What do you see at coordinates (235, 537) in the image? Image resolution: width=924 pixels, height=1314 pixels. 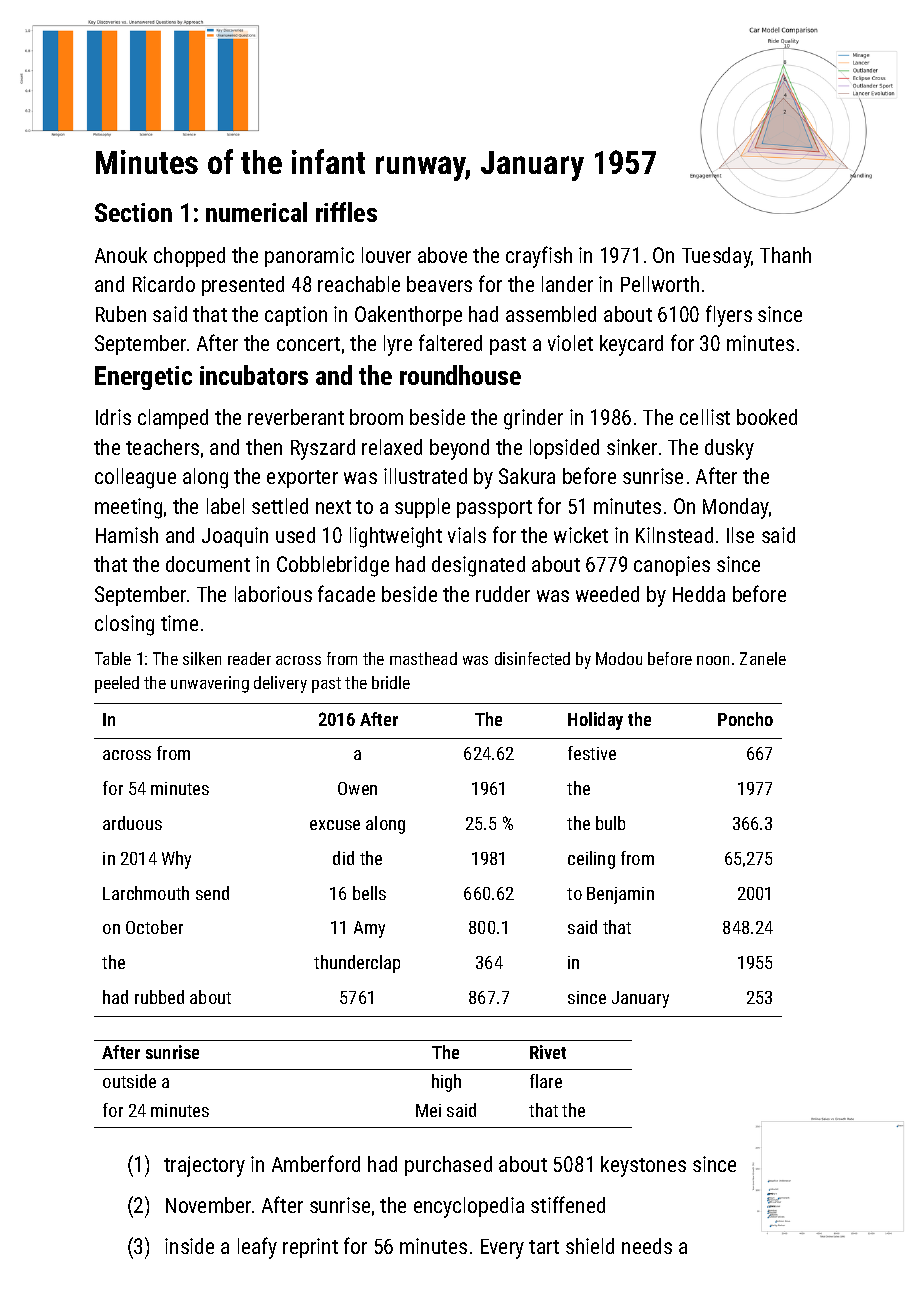 I see `Joaquin` at bounding box center [235, 537].
